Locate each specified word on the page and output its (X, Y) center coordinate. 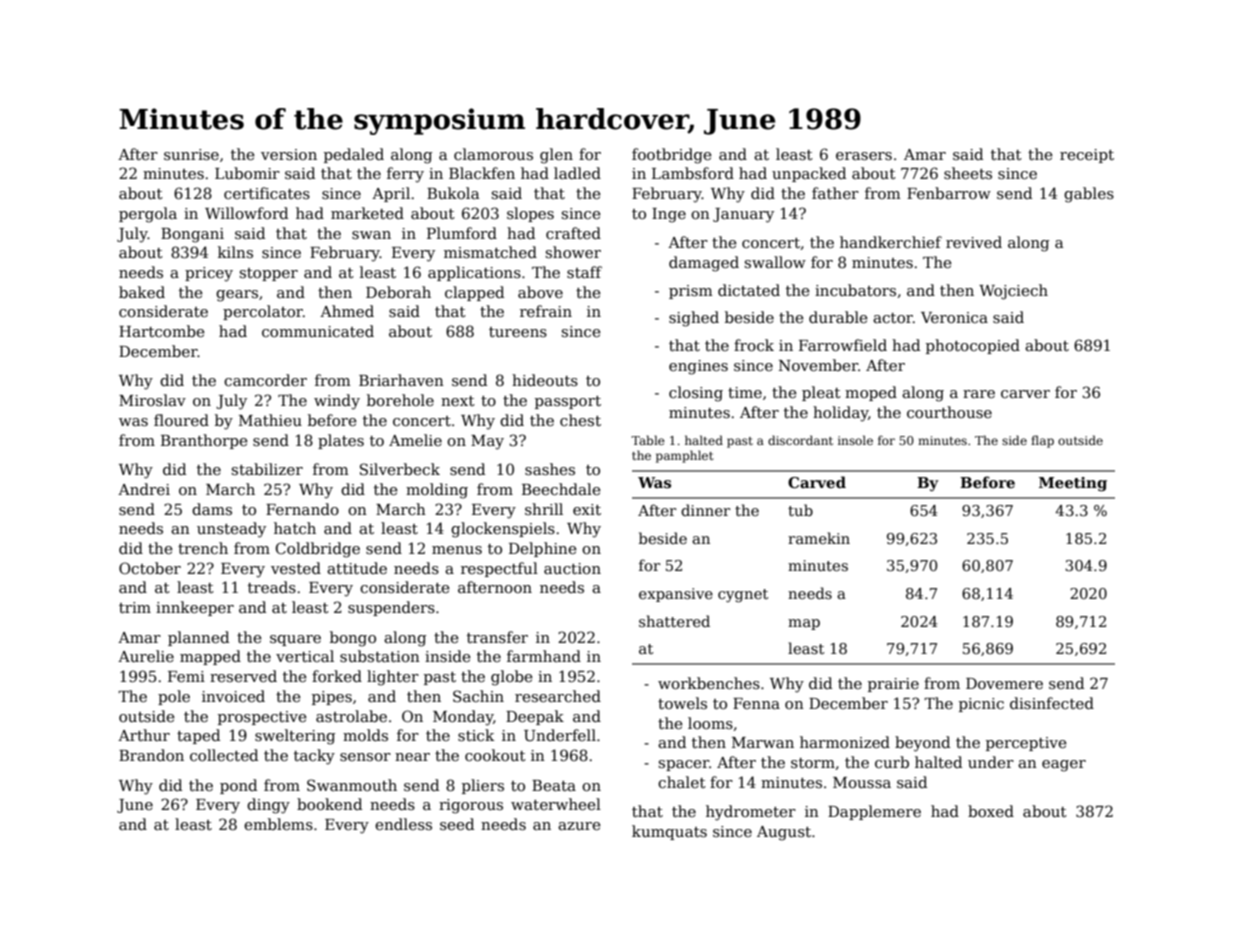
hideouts (545, 380)
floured (181, 420)
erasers (864, 156)
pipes (332, 698)
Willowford (246, 213)
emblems (278, 824)
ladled (577, 173)
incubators (855, 290)
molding (437, 491)
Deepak (535, 717)
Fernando (302, 509)
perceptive (1026, 744)
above (540, 292)
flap (1042, 441)
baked (142, 292)
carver (1025, 394)
